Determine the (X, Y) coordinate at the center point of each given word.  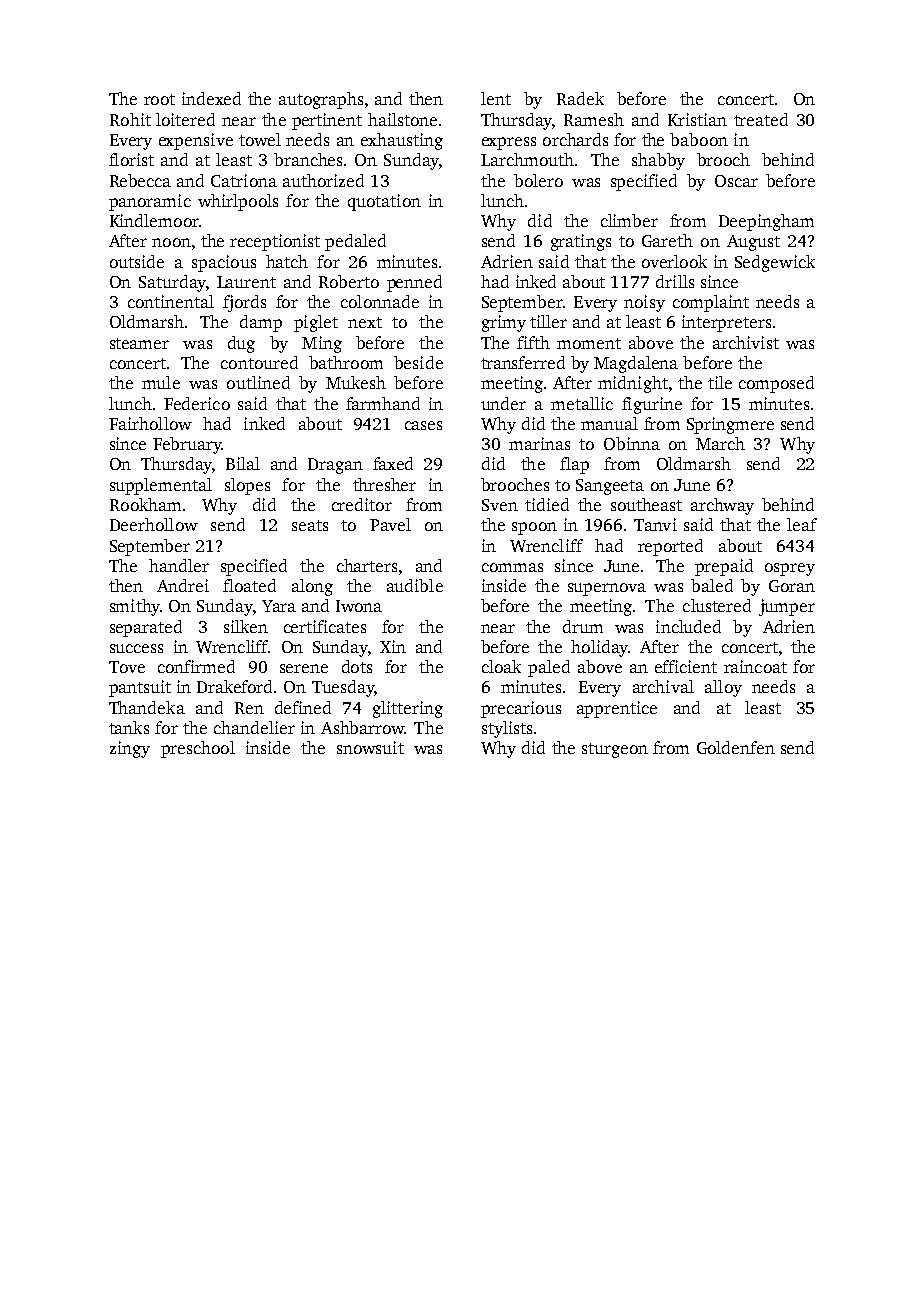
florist (131, 159)
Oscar (736, 181)
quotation (384, 202)
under (503, 403)
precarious (521, 709)
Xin (393, 646)
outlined (258, 382)
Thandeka (147, 707)
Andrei (183, 585)
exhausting (402, 141)
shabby (658, 161)
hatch (287, 261)
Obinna (632, 443)
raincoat (755, 666)
